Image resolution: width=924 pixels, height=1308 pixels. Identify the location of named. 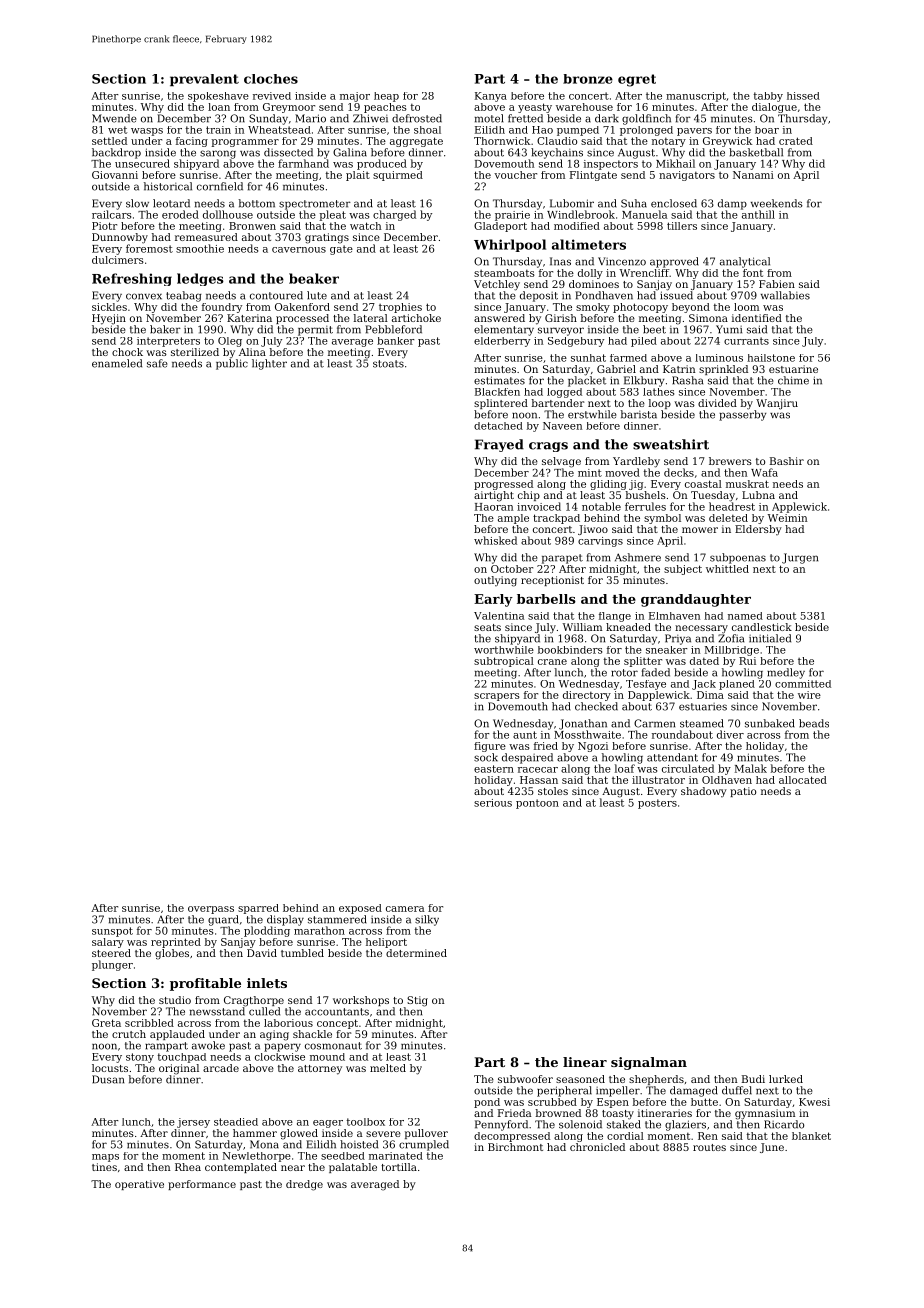
(745, 616).
